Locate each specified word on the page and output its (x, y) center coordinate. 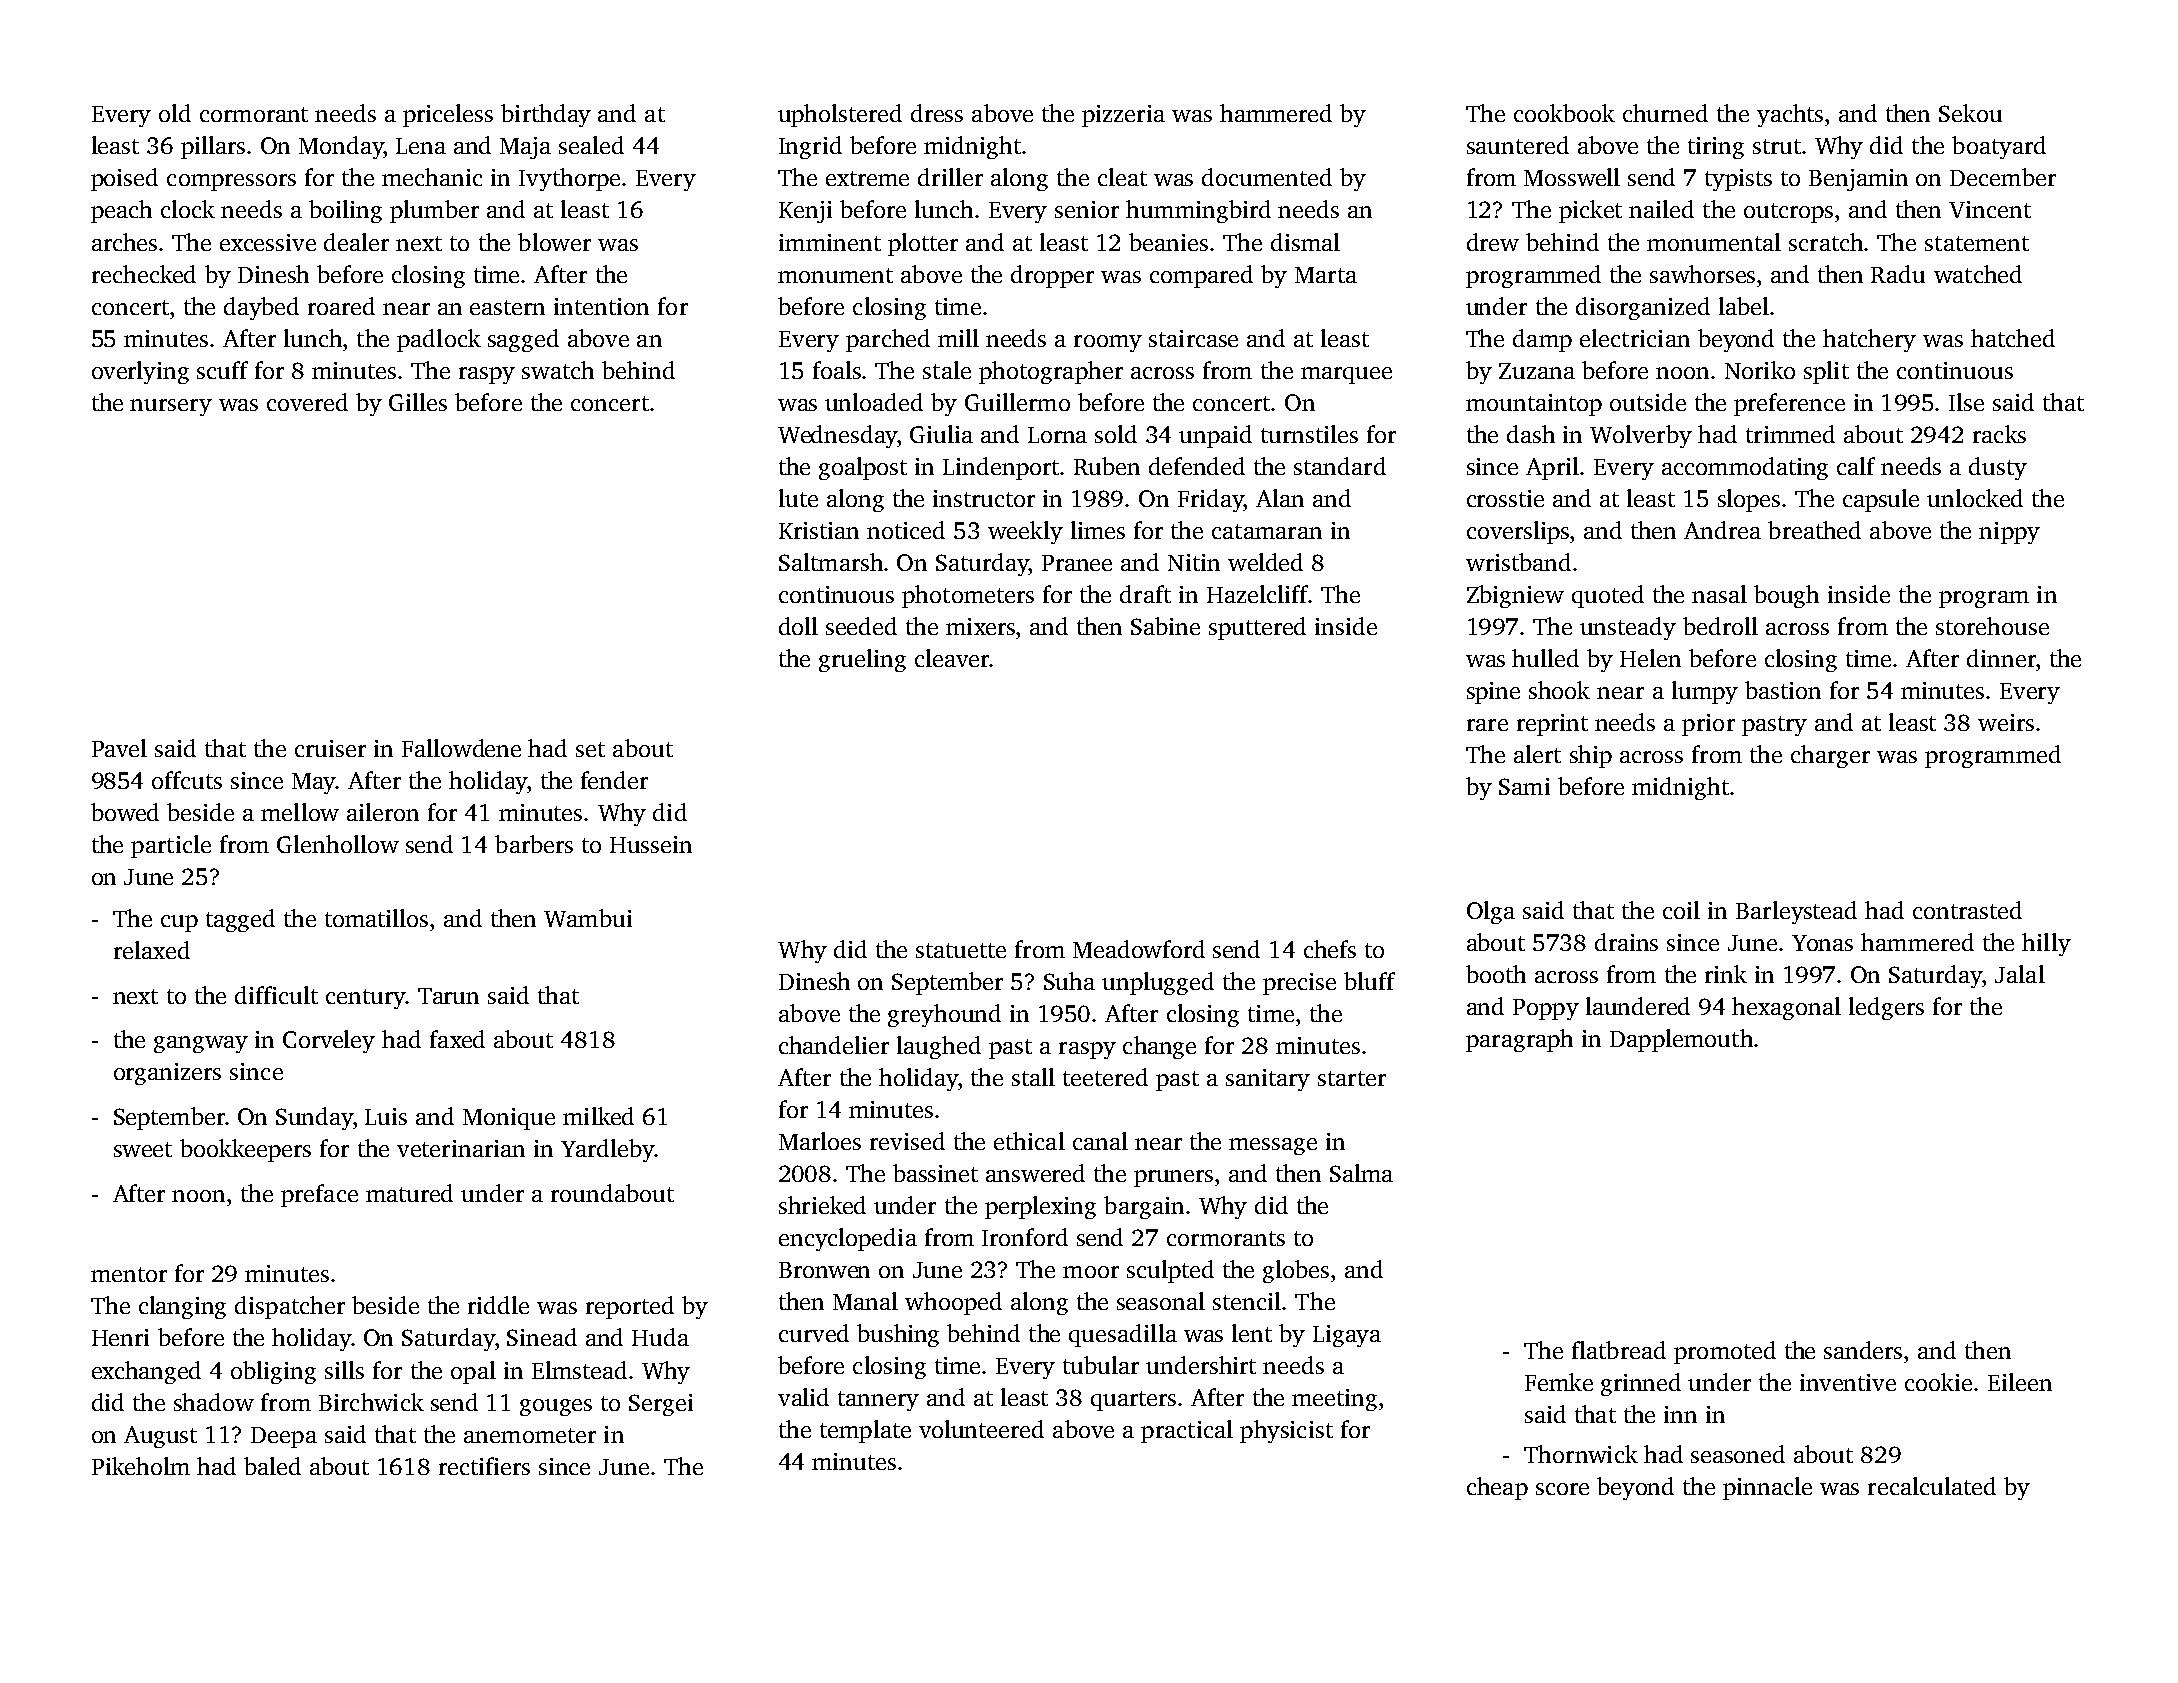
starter (1352, 1078)
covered (307, 402)
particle (171, 846)
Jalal (2020, 974)
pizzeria (1123, 116)
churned (1665, 113)
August (160, 1437)
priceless (448, 115)
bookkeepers (245, 1150)
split (1826, 372)
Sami (1524, 786)
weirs (2006, 722)
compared (1201, 276)
